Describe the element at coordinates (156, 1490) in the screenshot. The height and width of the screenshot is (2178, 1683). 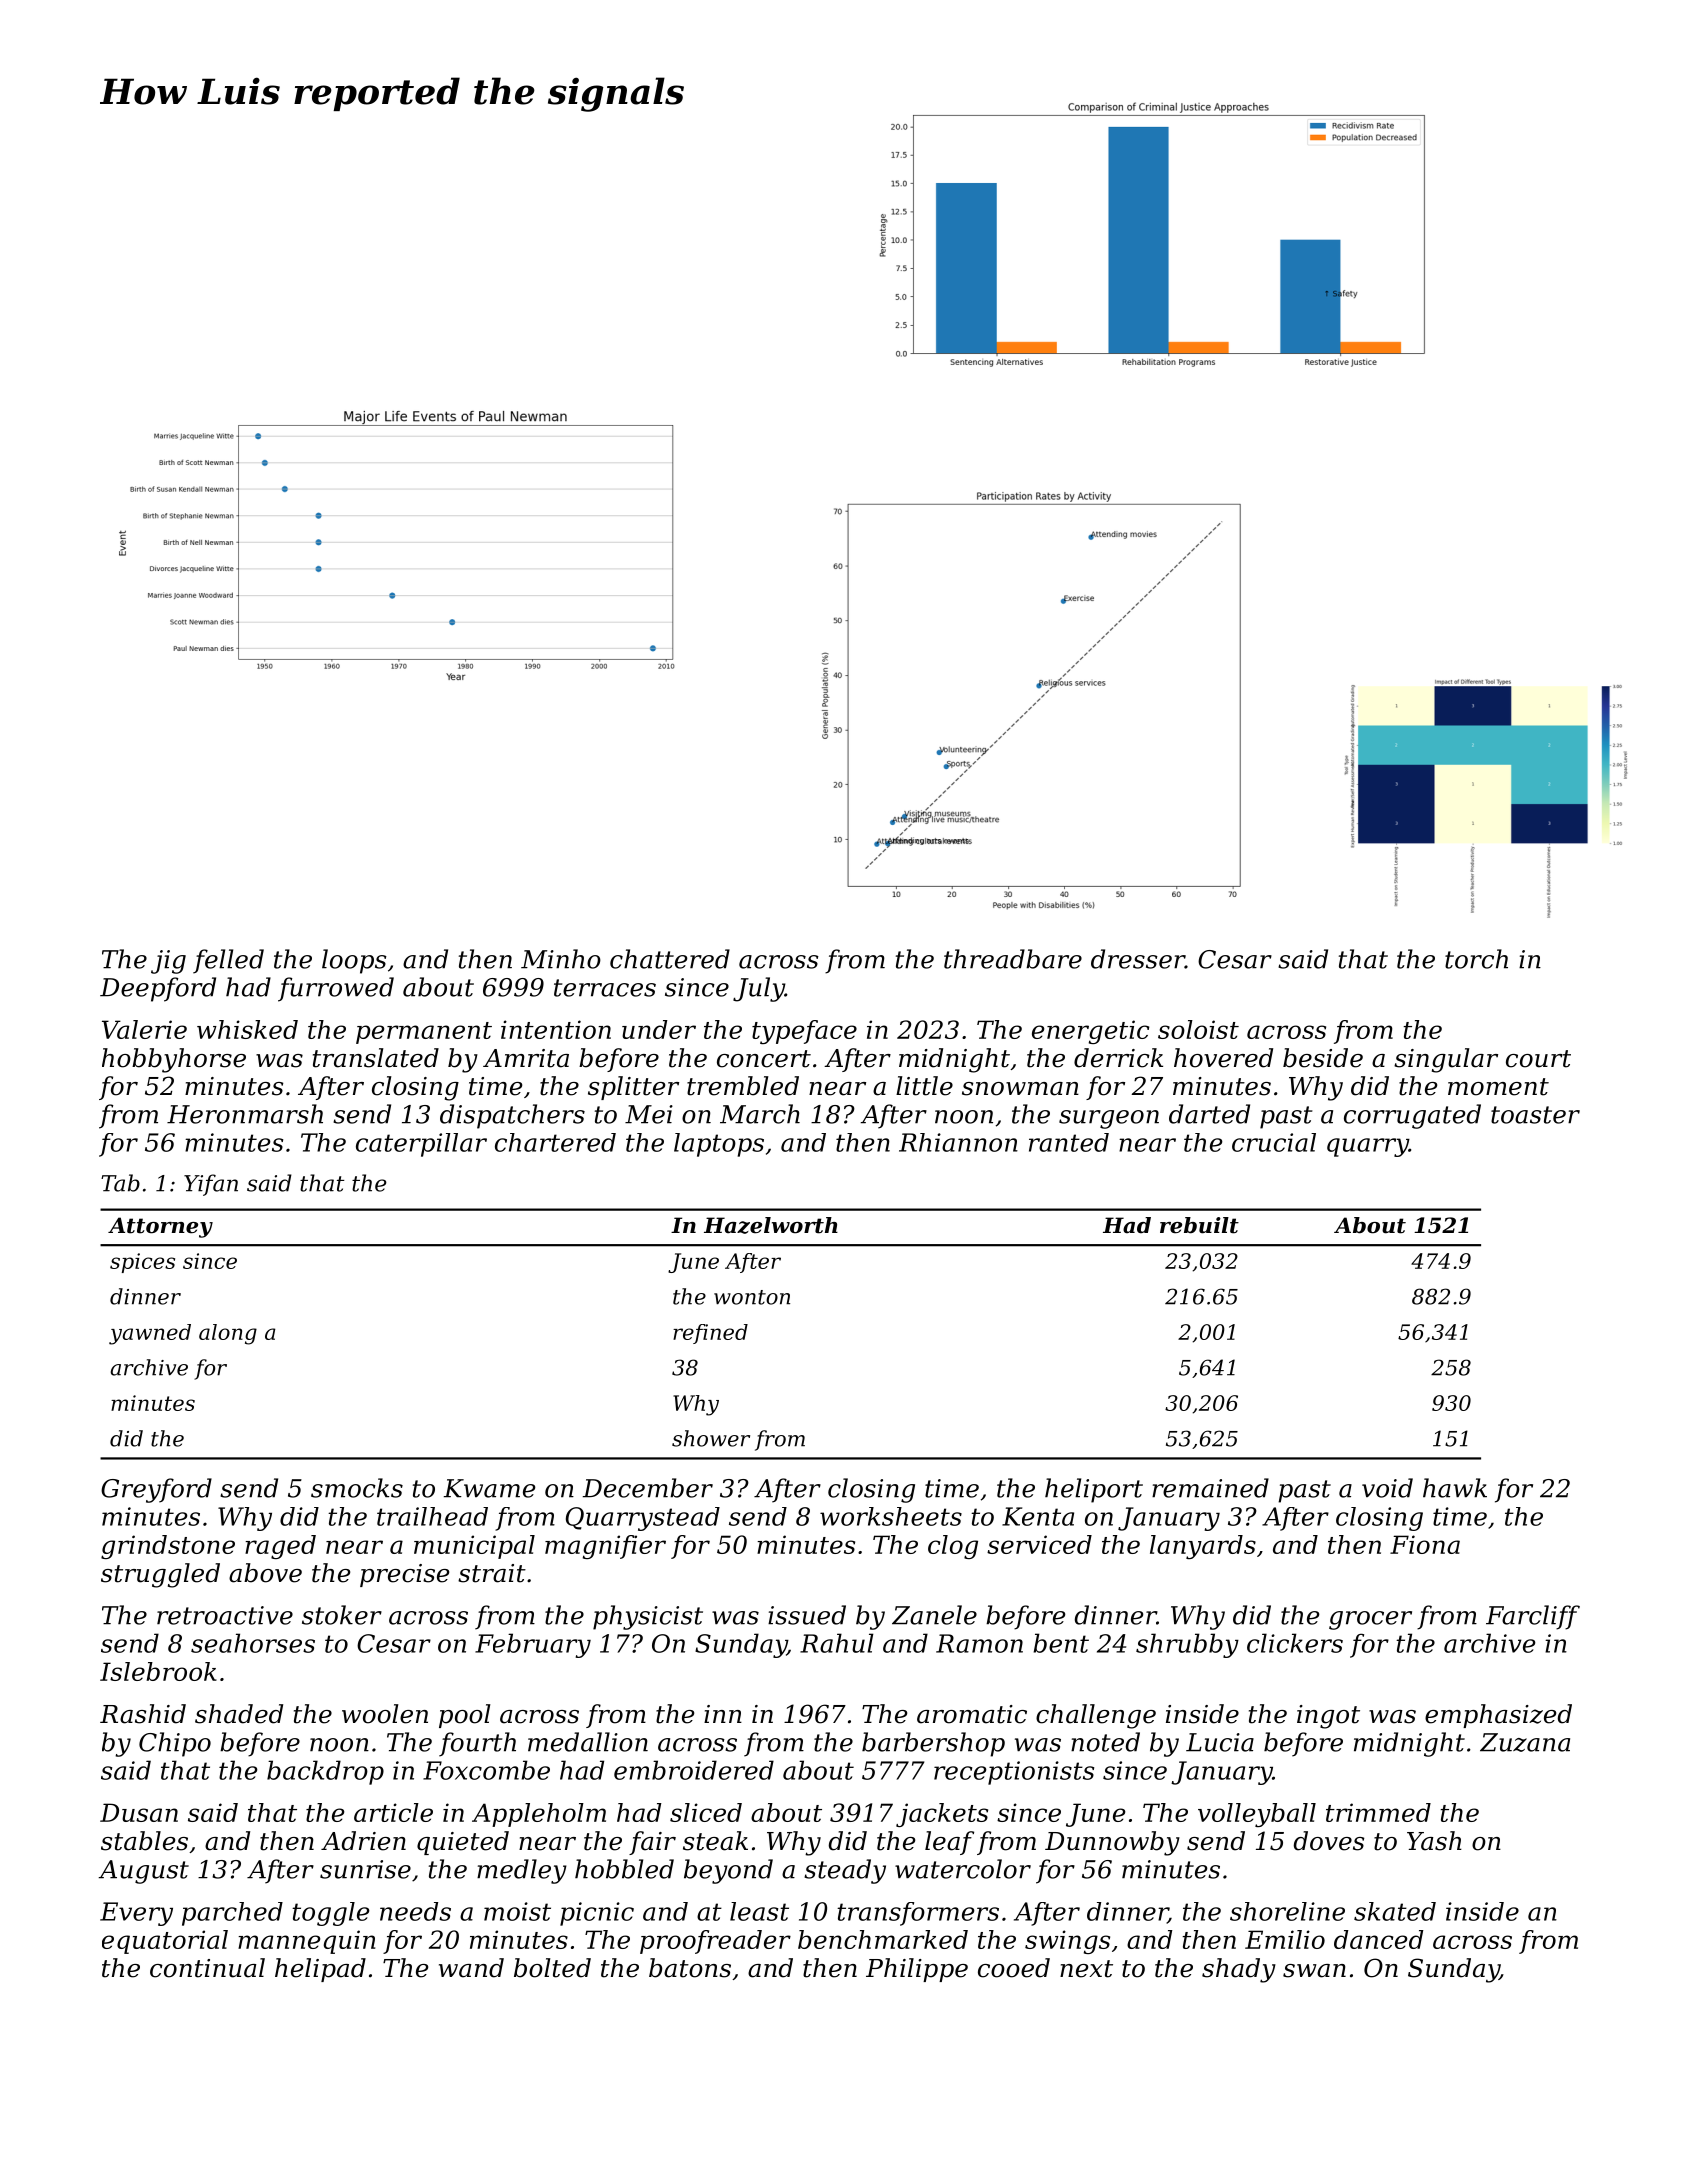
I see `Greyford` at that location.
